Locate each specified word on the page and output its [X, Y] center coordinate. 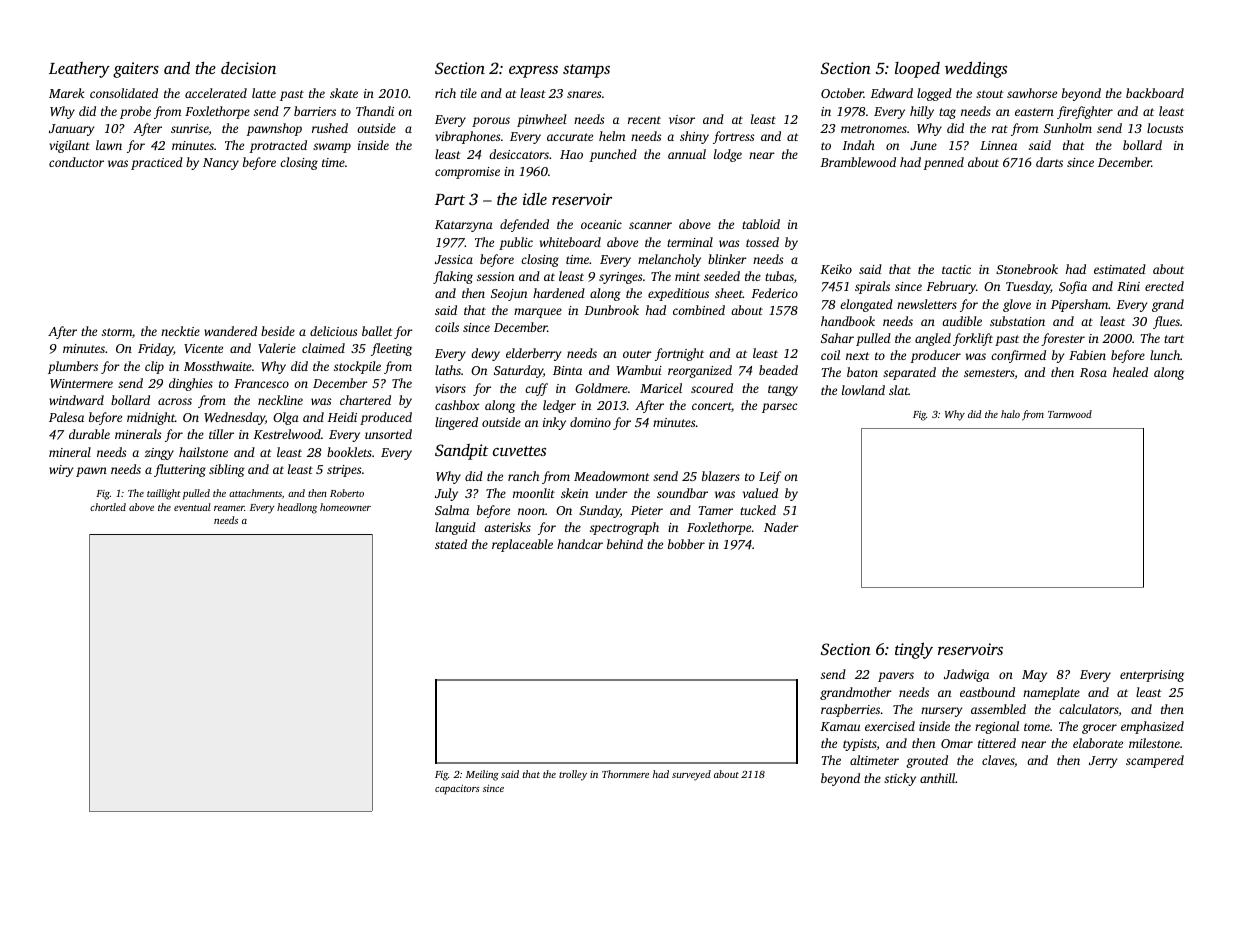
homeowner [345, 507]
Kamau [840, 726]
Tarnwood [1070, 414]
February [951, 287]
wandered [230, 331]
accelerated [216, 93]
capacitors [457, 790]
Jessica [454, 259]
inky [554, 423]
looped [917, 70]
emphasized [1152, 727]
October [842, 93]
